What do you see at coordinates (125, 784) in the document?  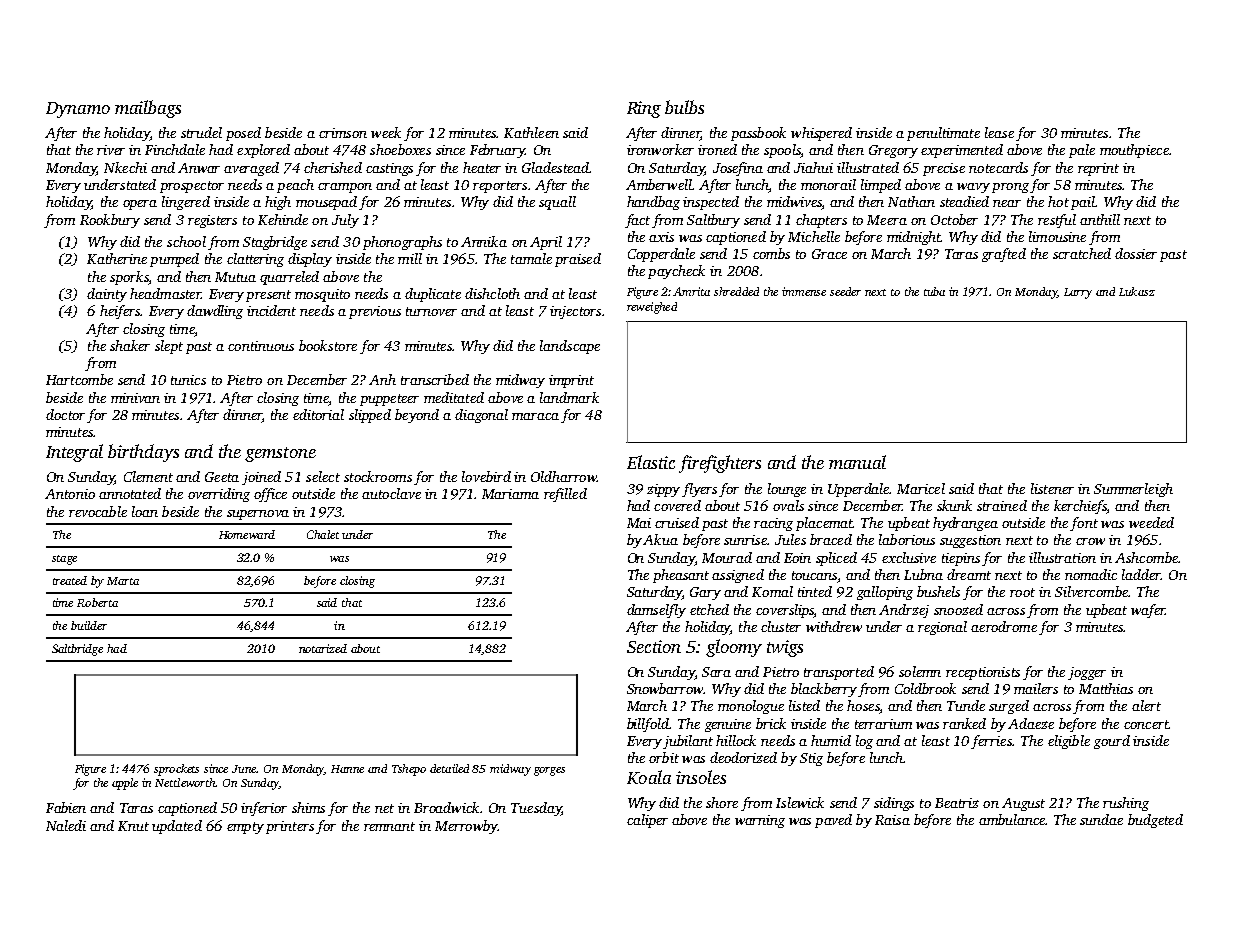 I see `apple` at bounding box center [125, 784].
